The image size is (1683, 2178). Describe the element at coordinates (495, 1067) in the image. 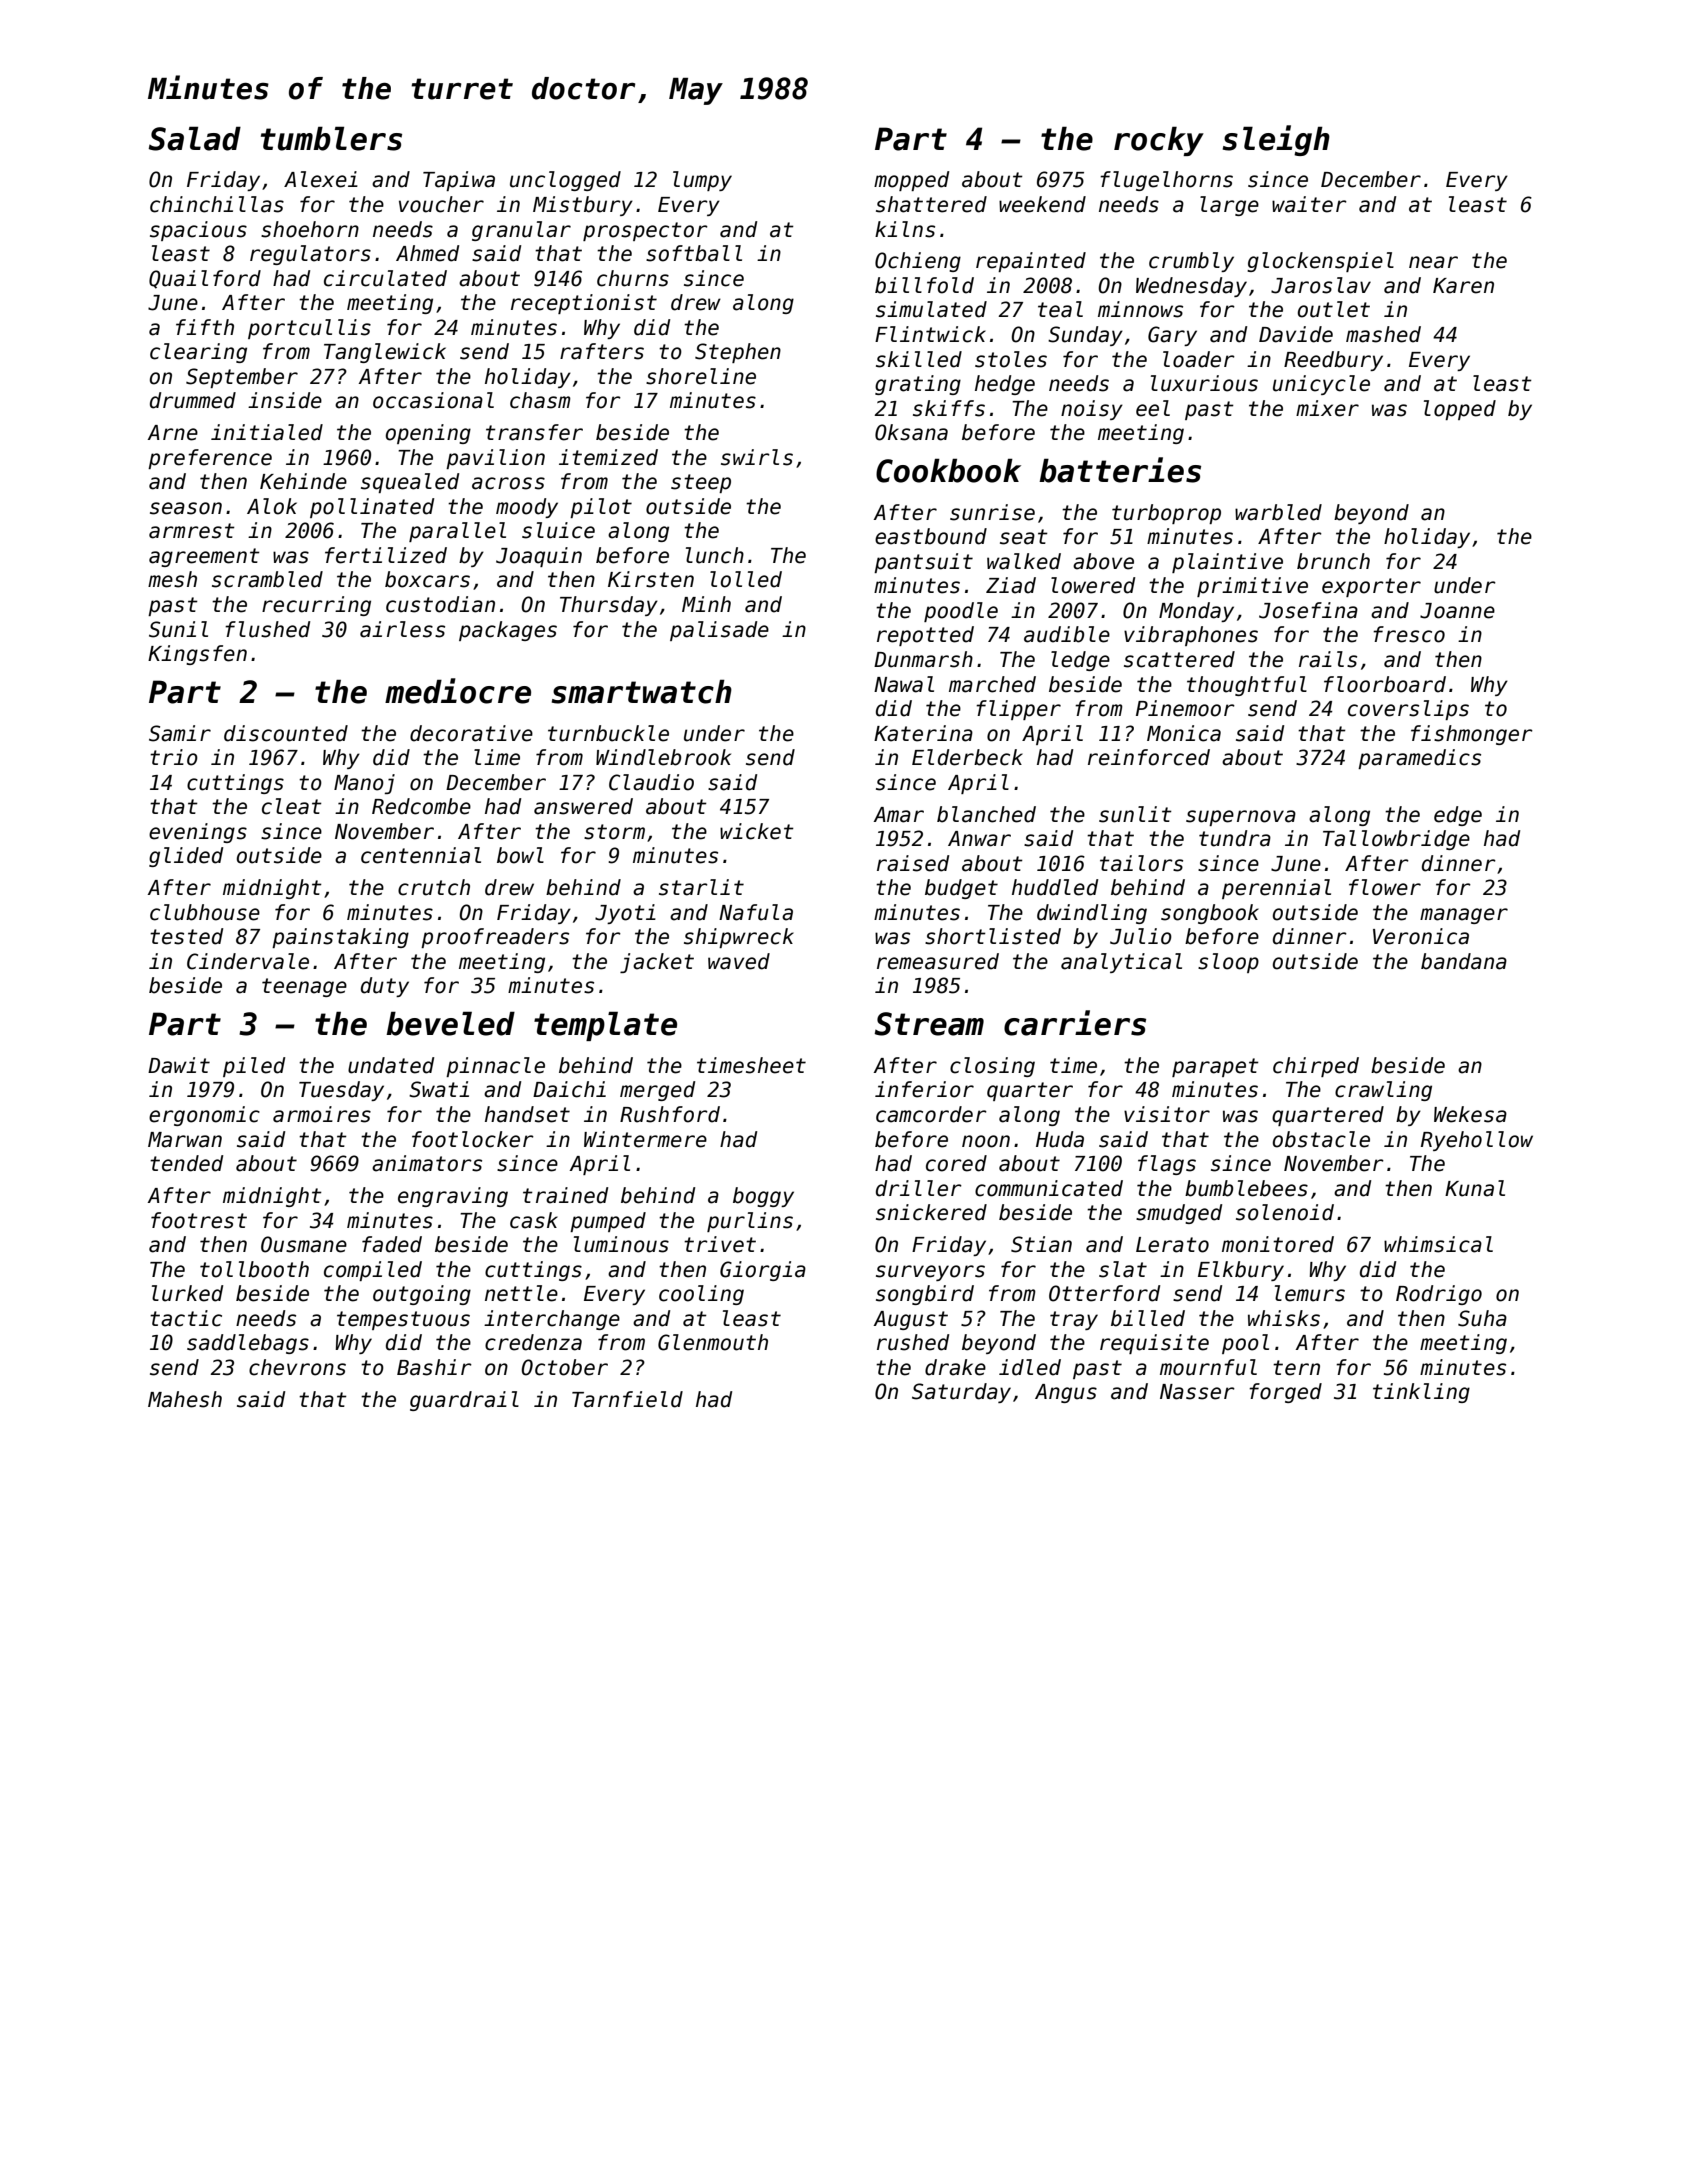

I see `pinnacle` at that location.
